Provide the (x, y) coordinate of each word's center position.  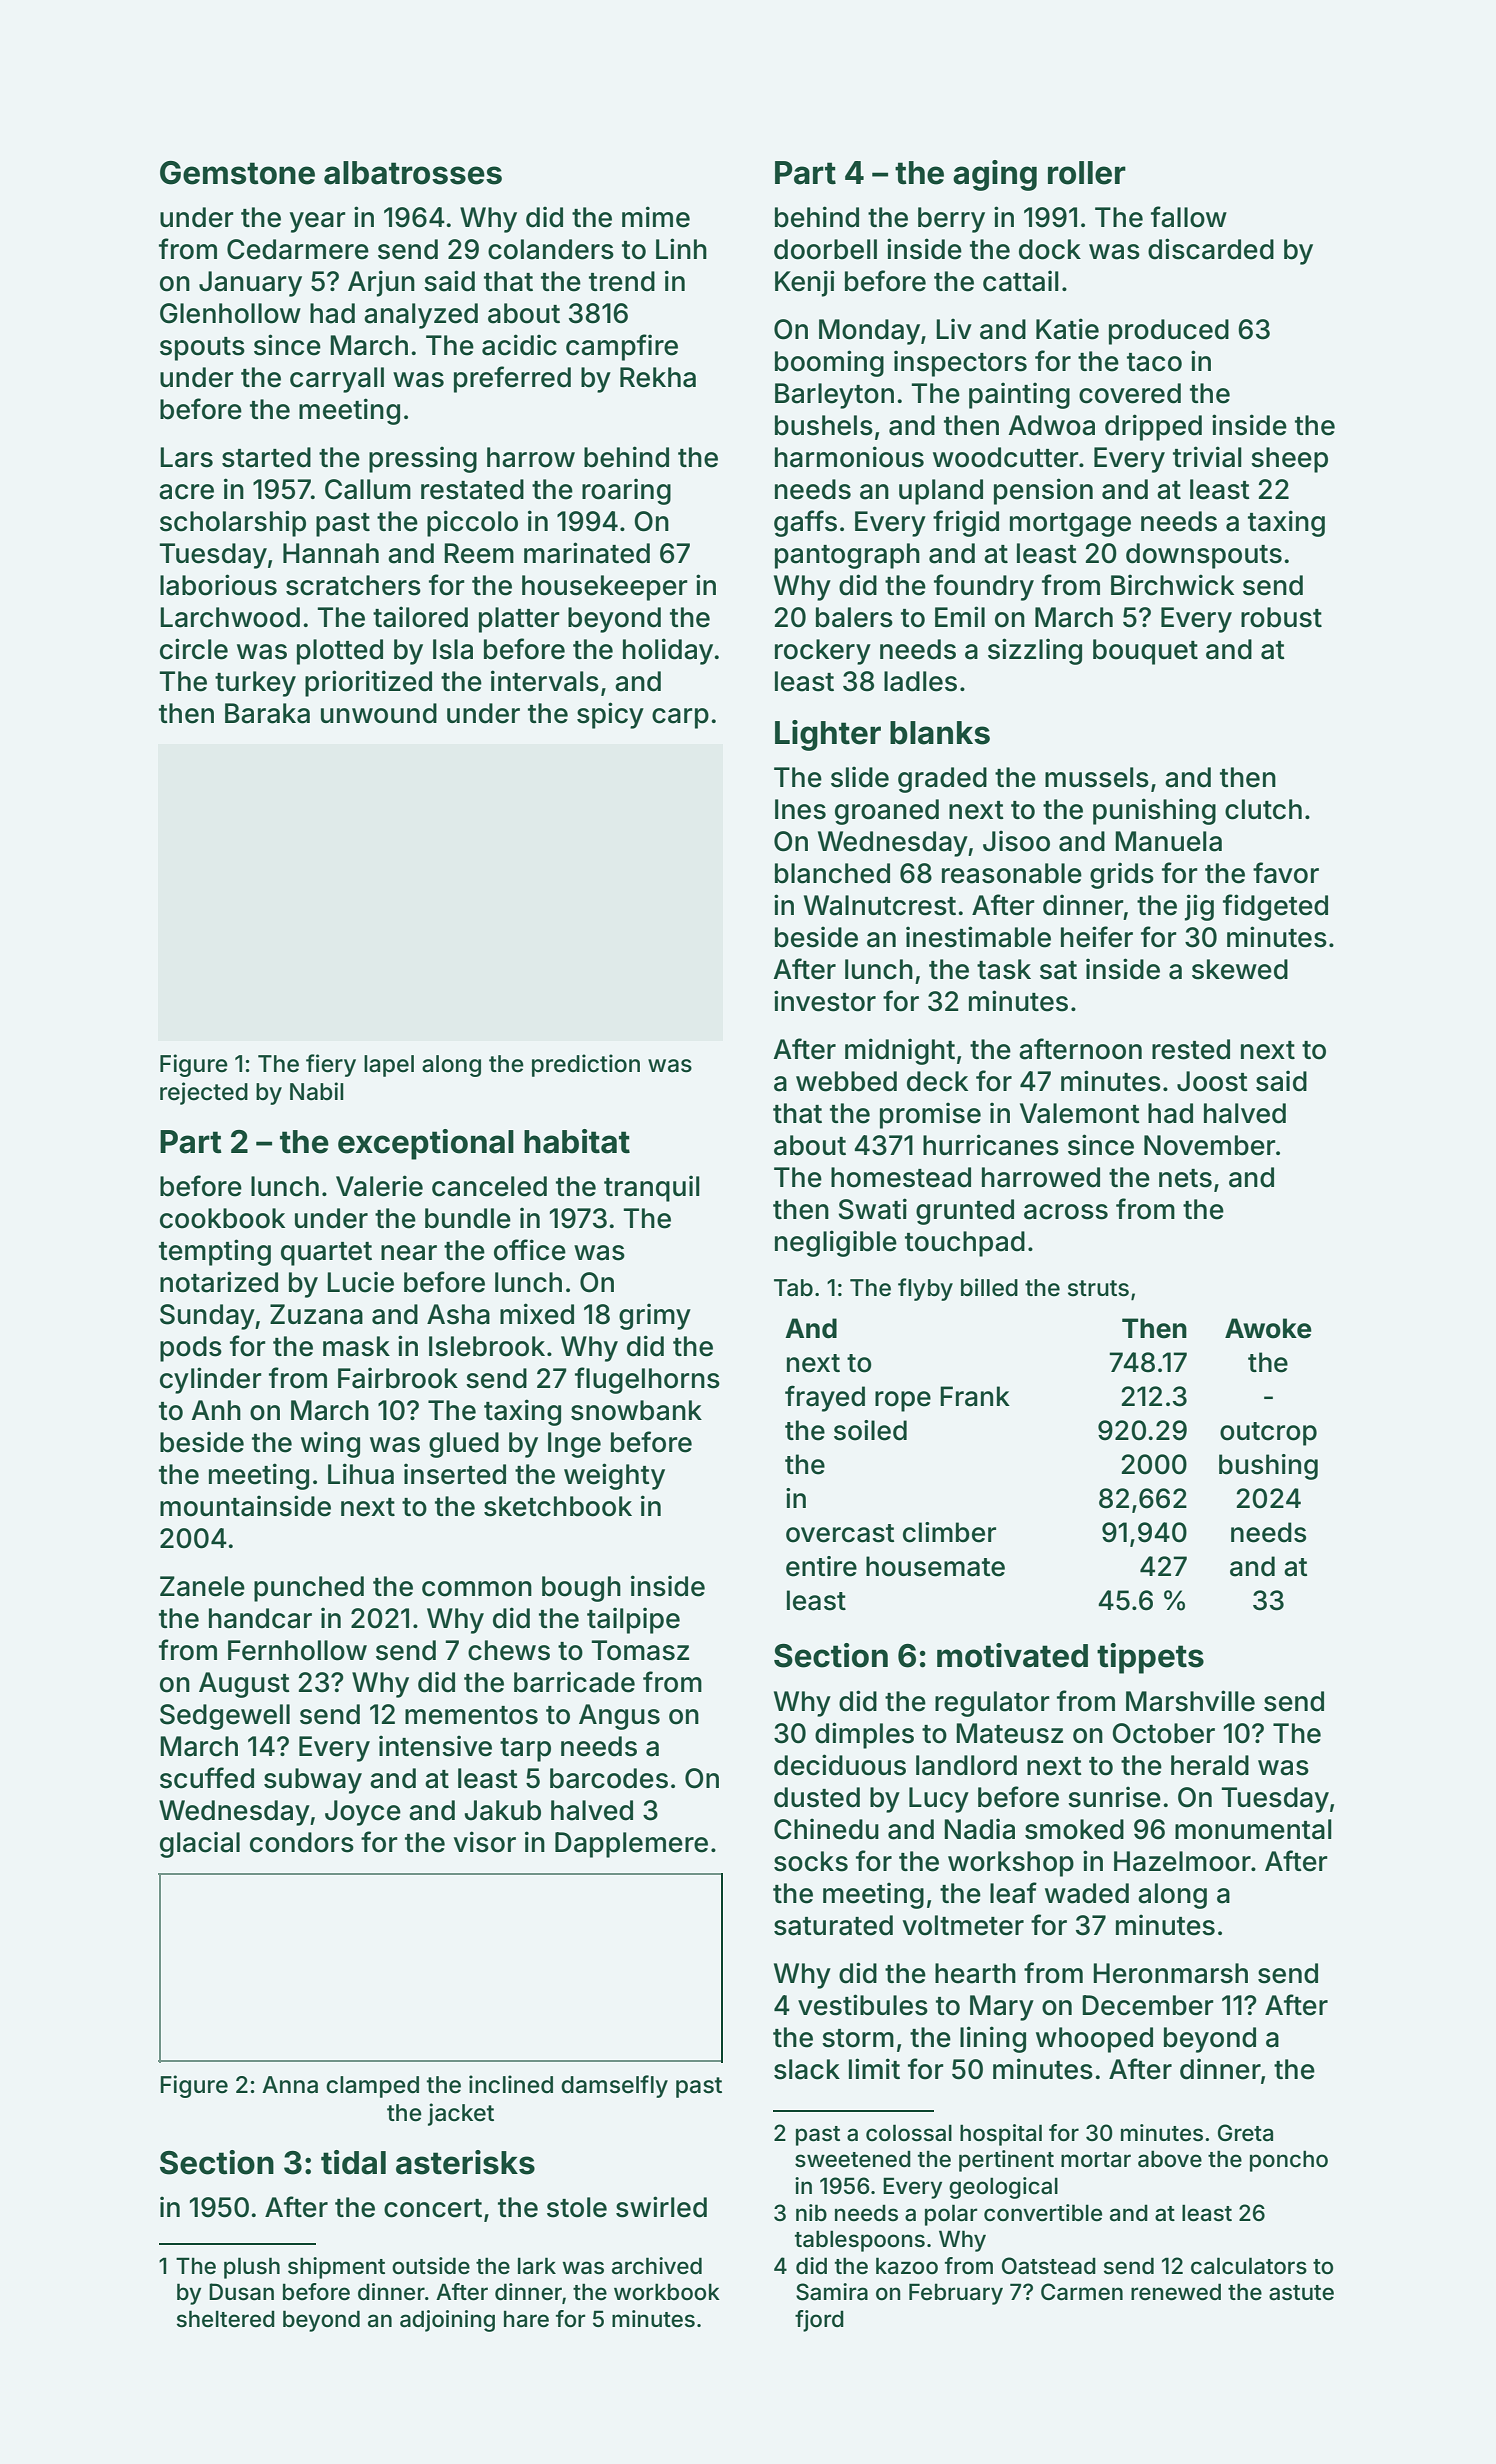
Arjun (381, 283)
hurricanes (991, 1145)
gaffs (805, 523)
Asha (458, 1314)
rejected (204, 1093)
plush (252, 2268)
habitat (577, 1141)
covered (1130, 393)
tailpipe (633, 1620)
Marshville (1190, 1701)
